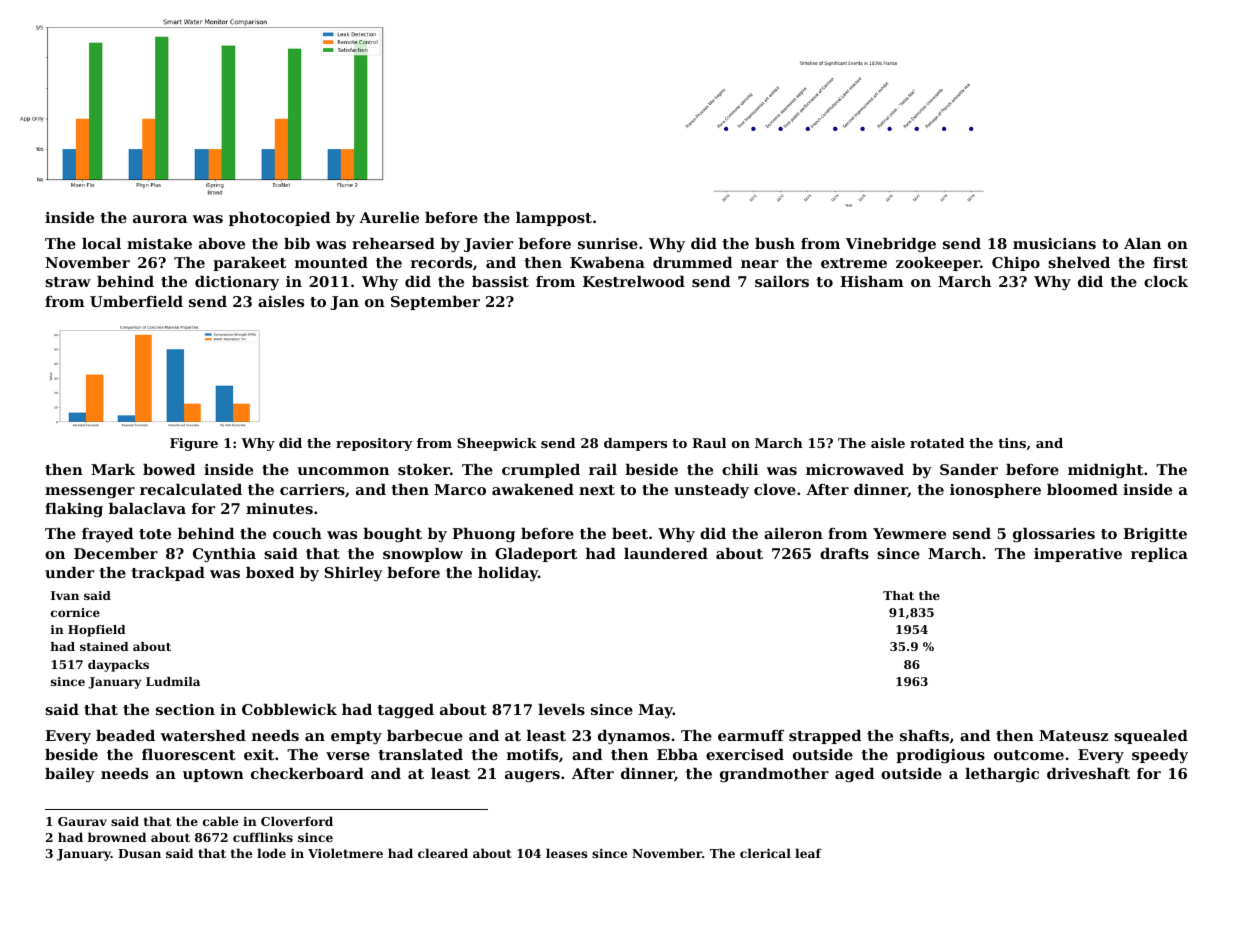  Describe the element at coordinates (425, 735) in the screenshot. I see `barbecue` at that location.
